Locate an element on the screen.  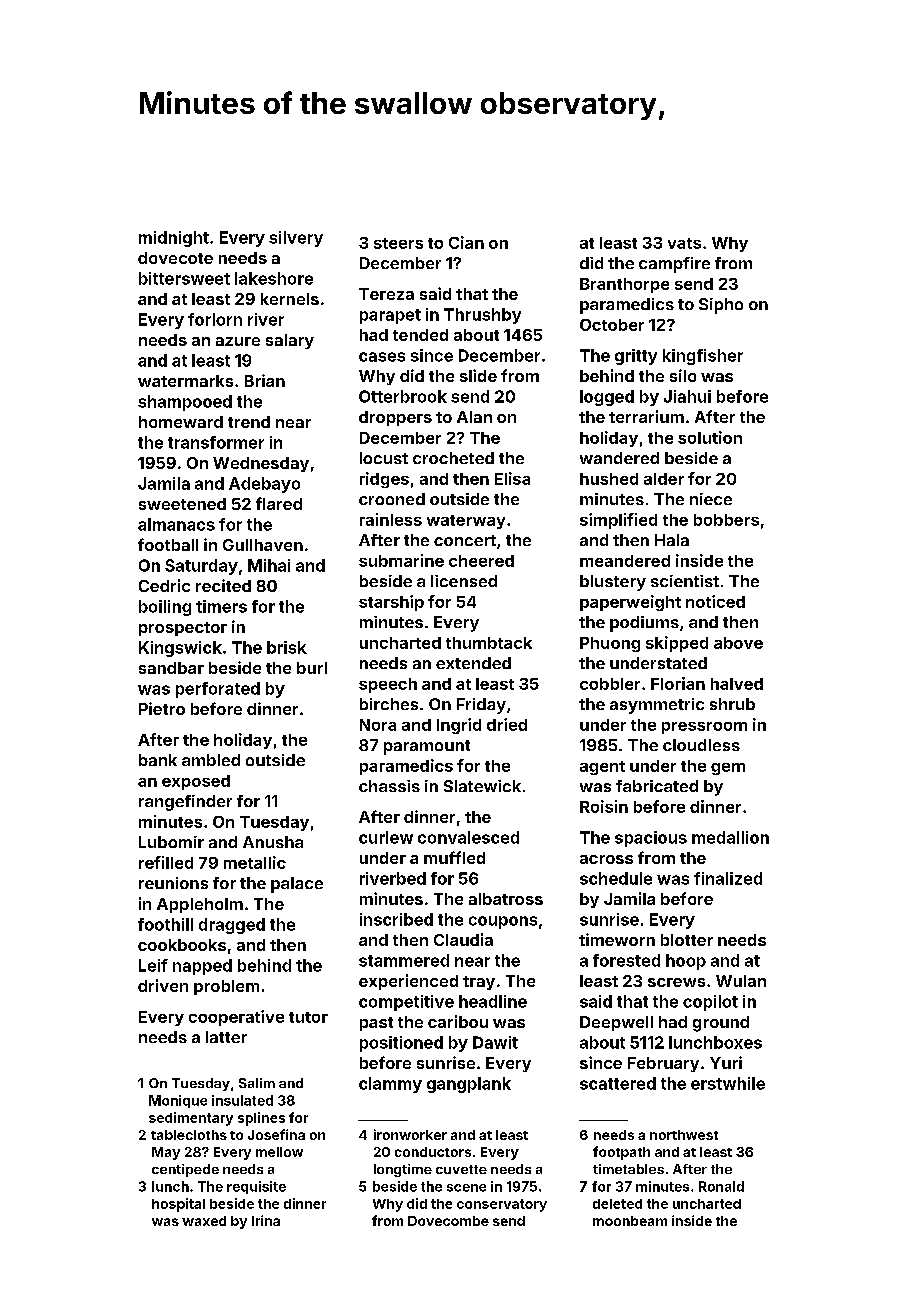
crocheted is located at coordinates (453, 458).
